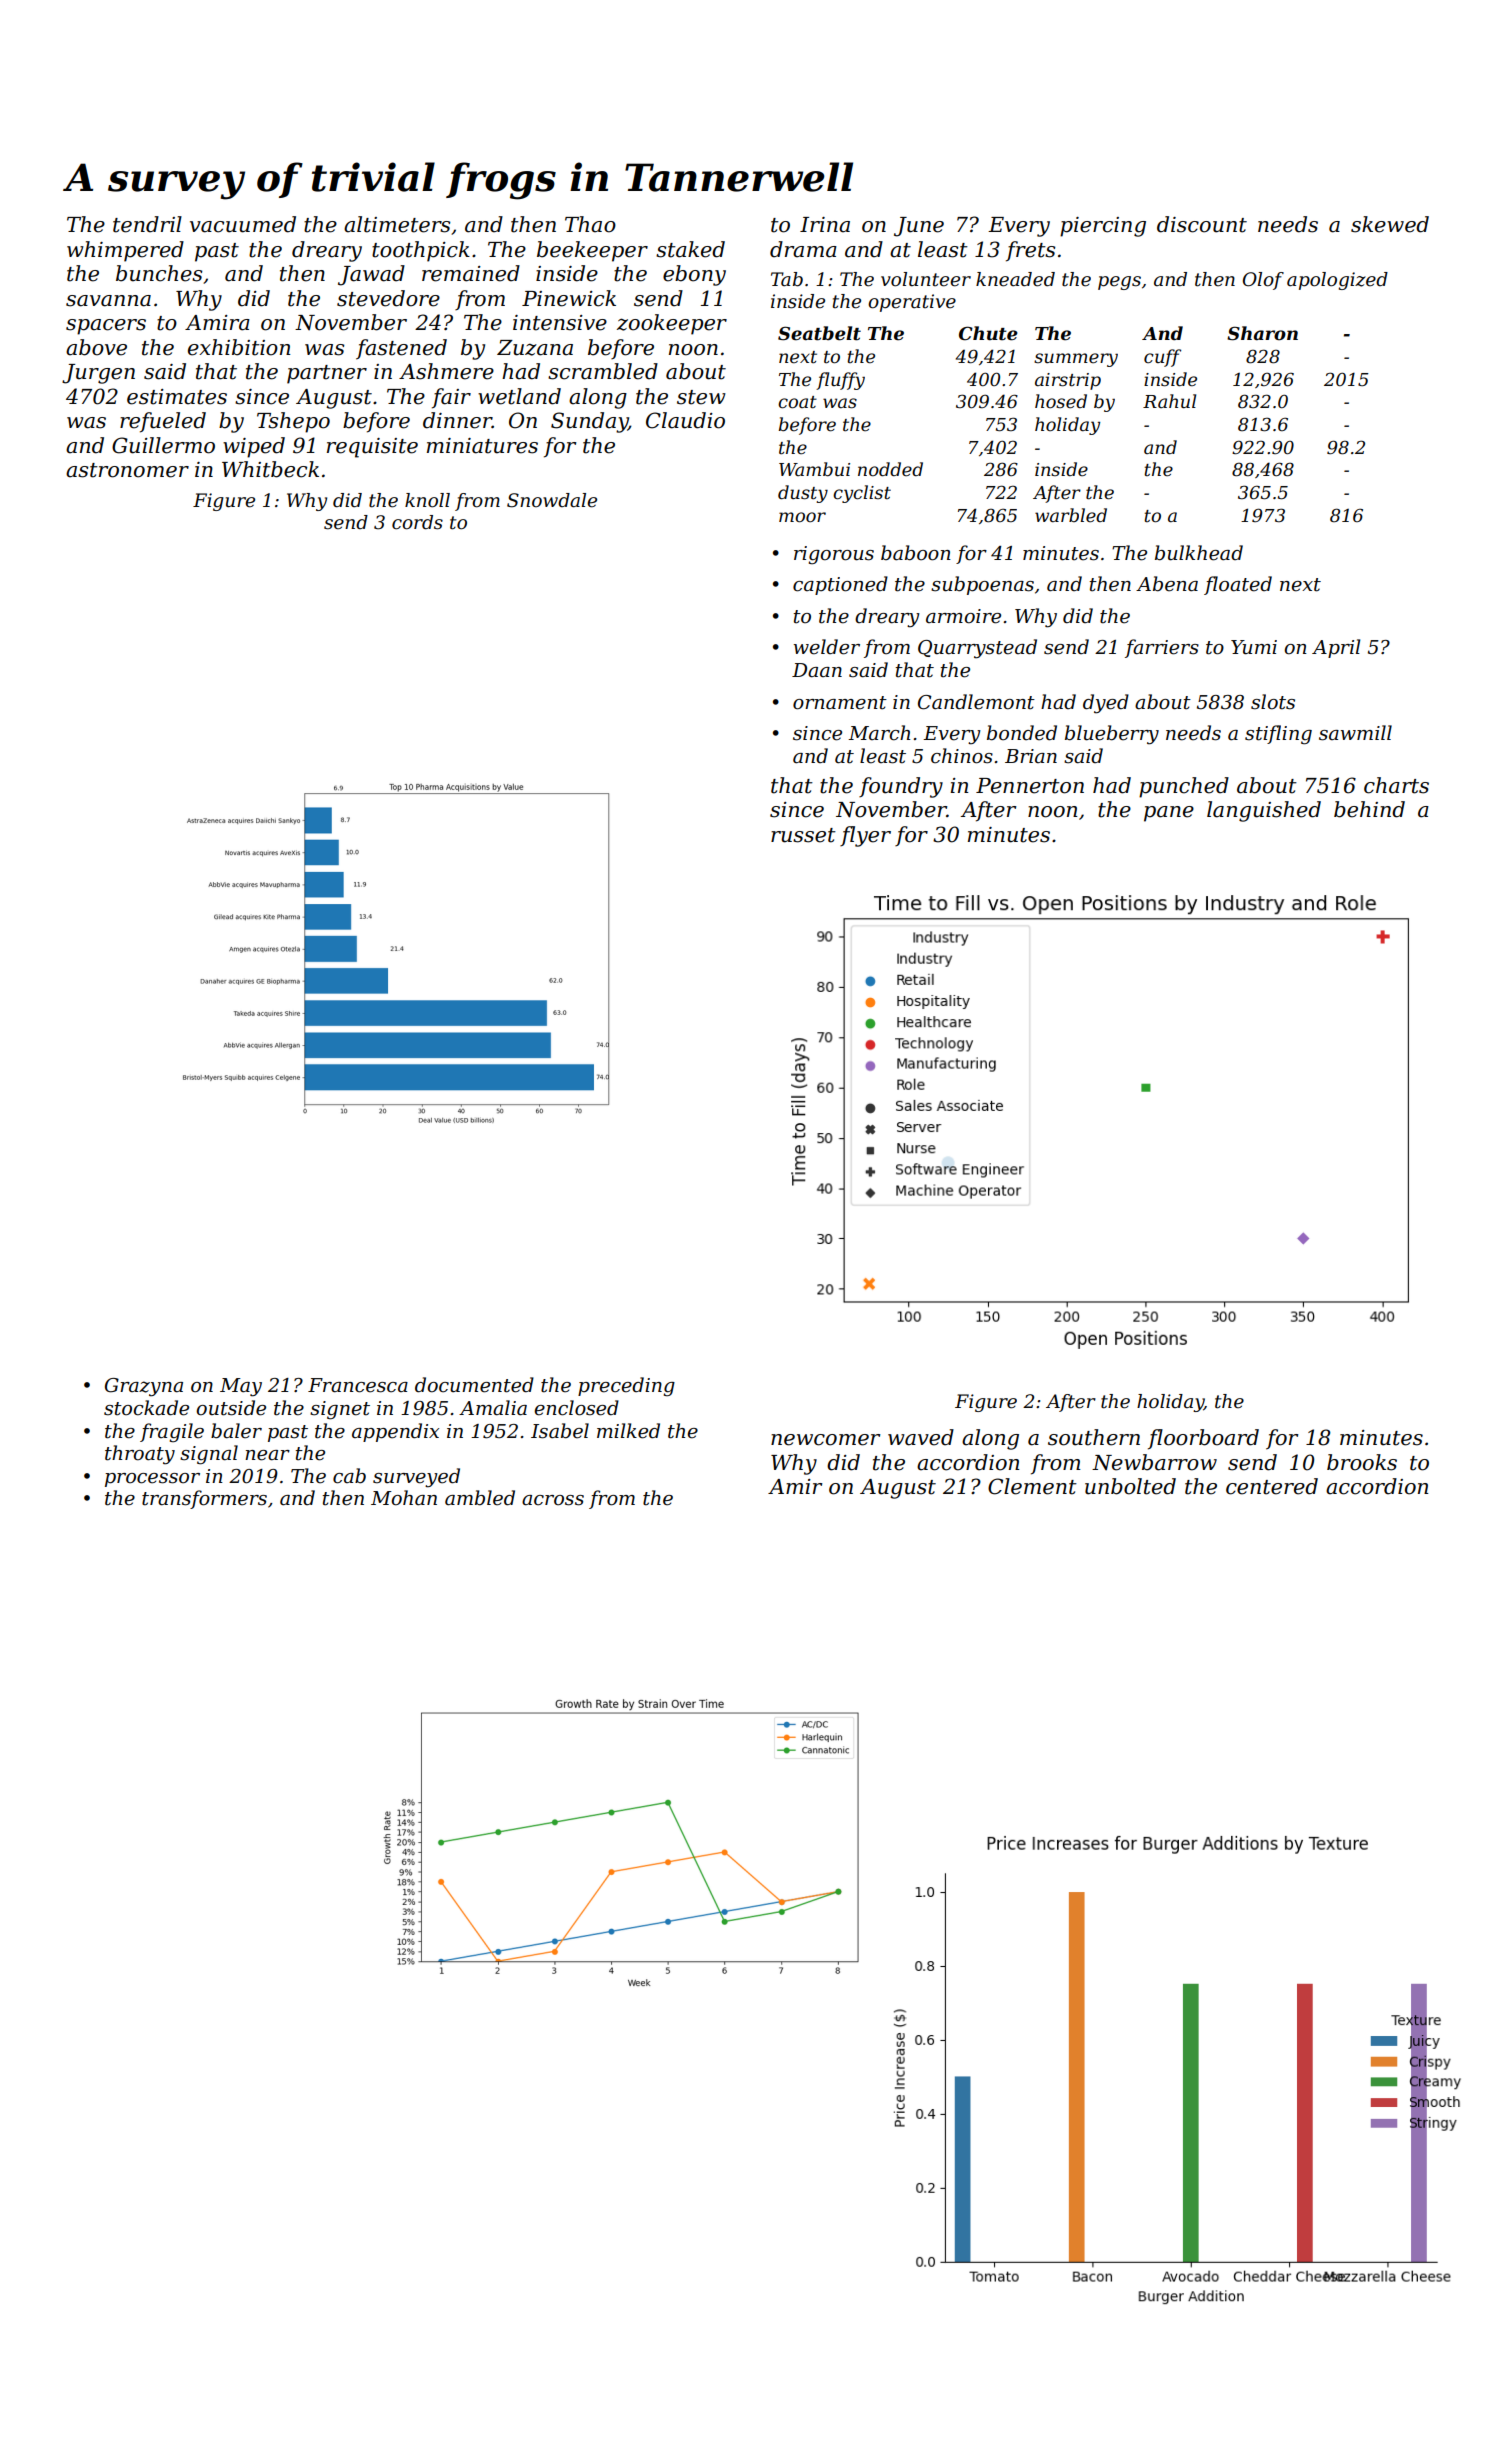  What do you see at coordinates (803, 835) in the page?
I see `russet` at bounding box center [803, 835].
